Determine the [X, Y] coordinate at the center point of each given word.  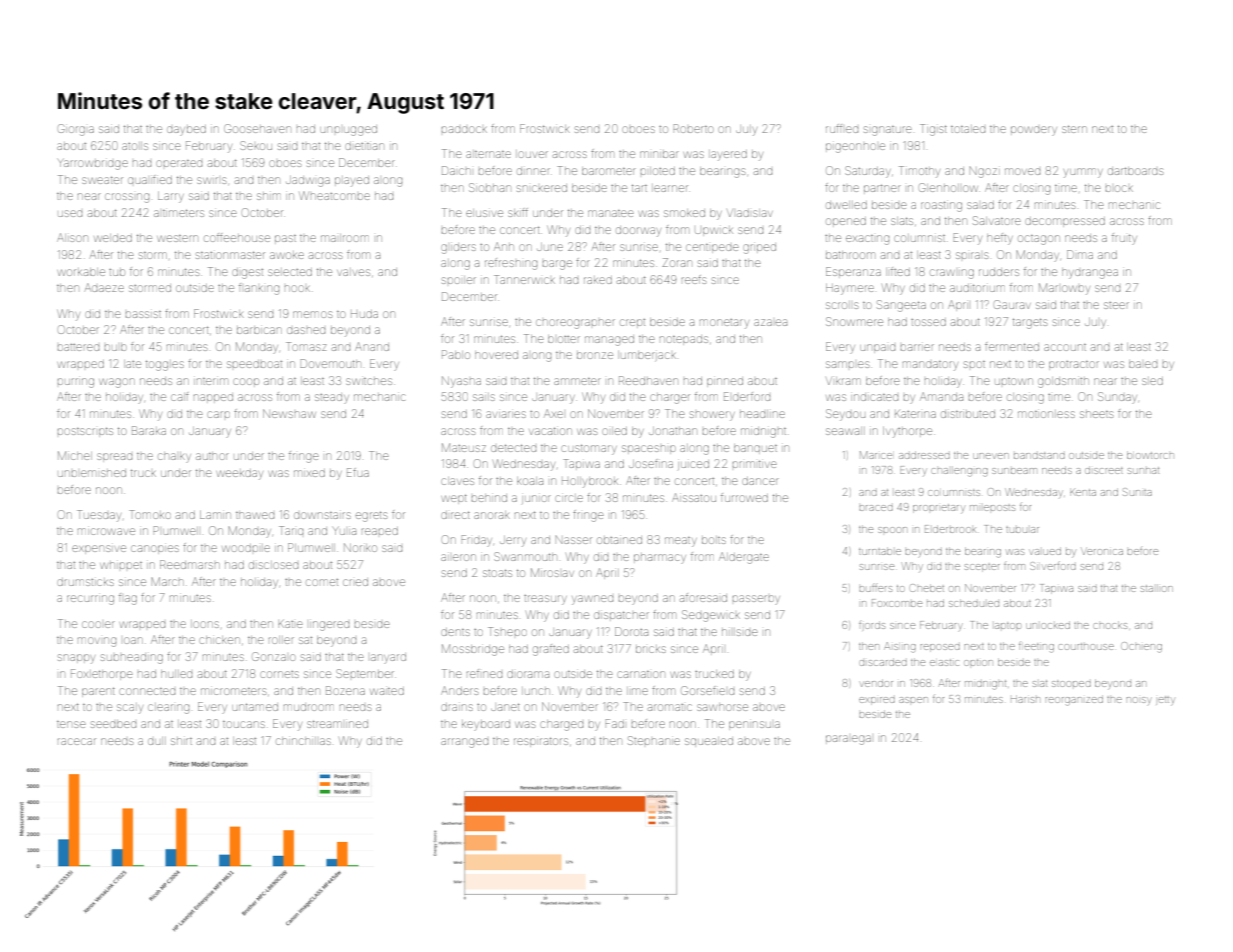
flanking [259, 289]
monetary [724, 324]
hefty [1000, 239]
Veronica [1102, 551]
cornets [279, 674]
